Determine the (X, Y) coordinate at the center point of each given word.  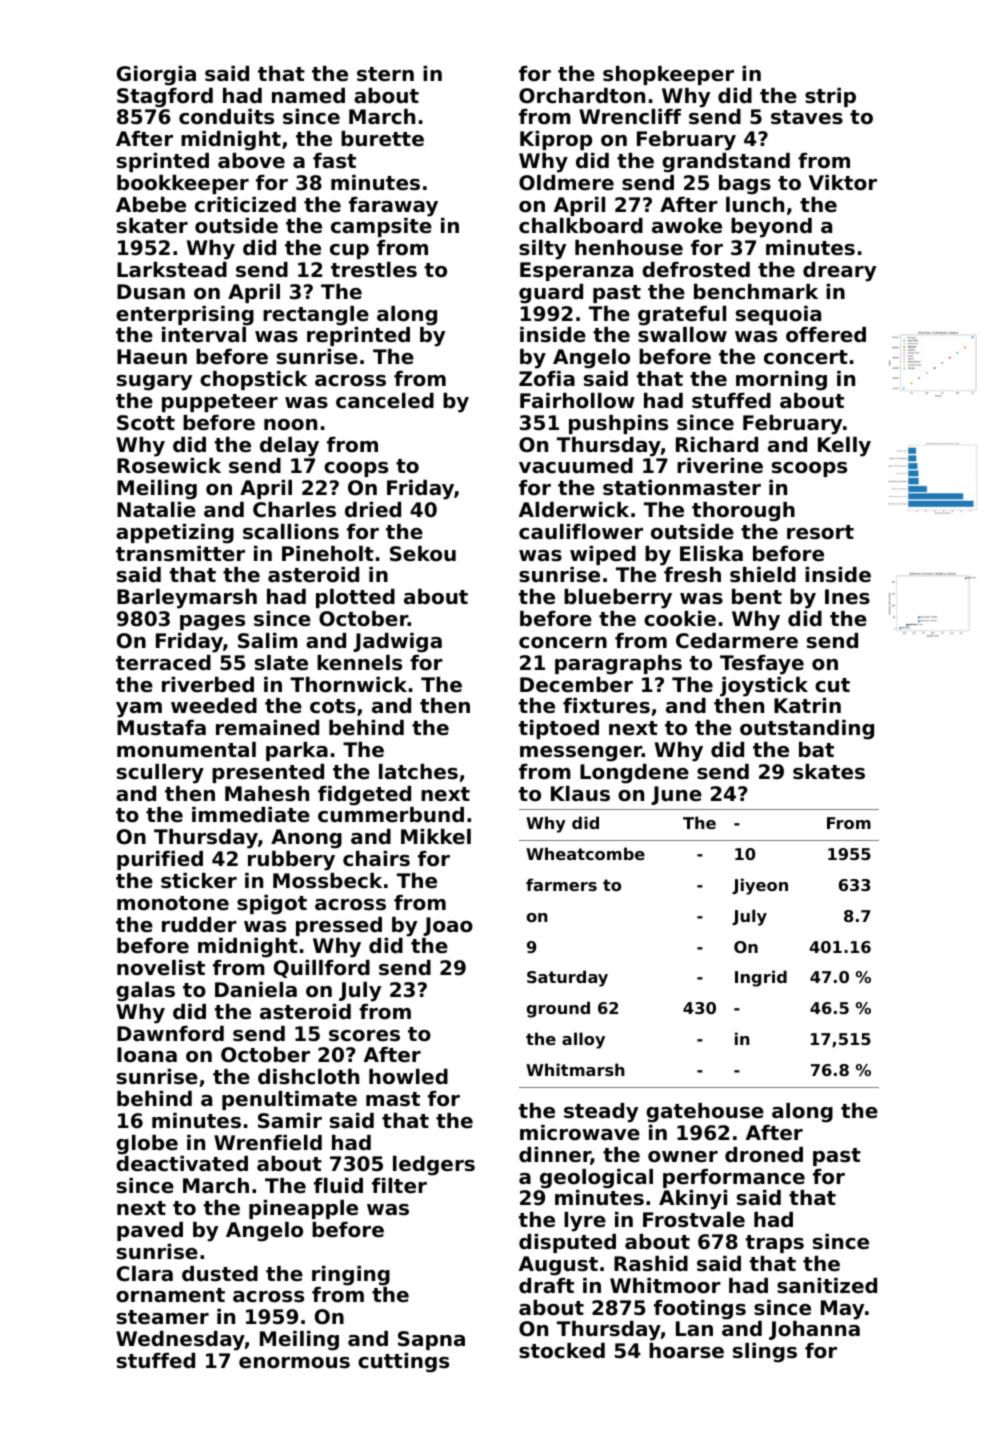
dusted (220, 1274)
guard (551, 294)
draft (546, 1286)
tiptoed (559, 729)
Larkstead (172, 270)
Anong (306, 839)
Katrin (807, 705)
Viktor (843, 183)
